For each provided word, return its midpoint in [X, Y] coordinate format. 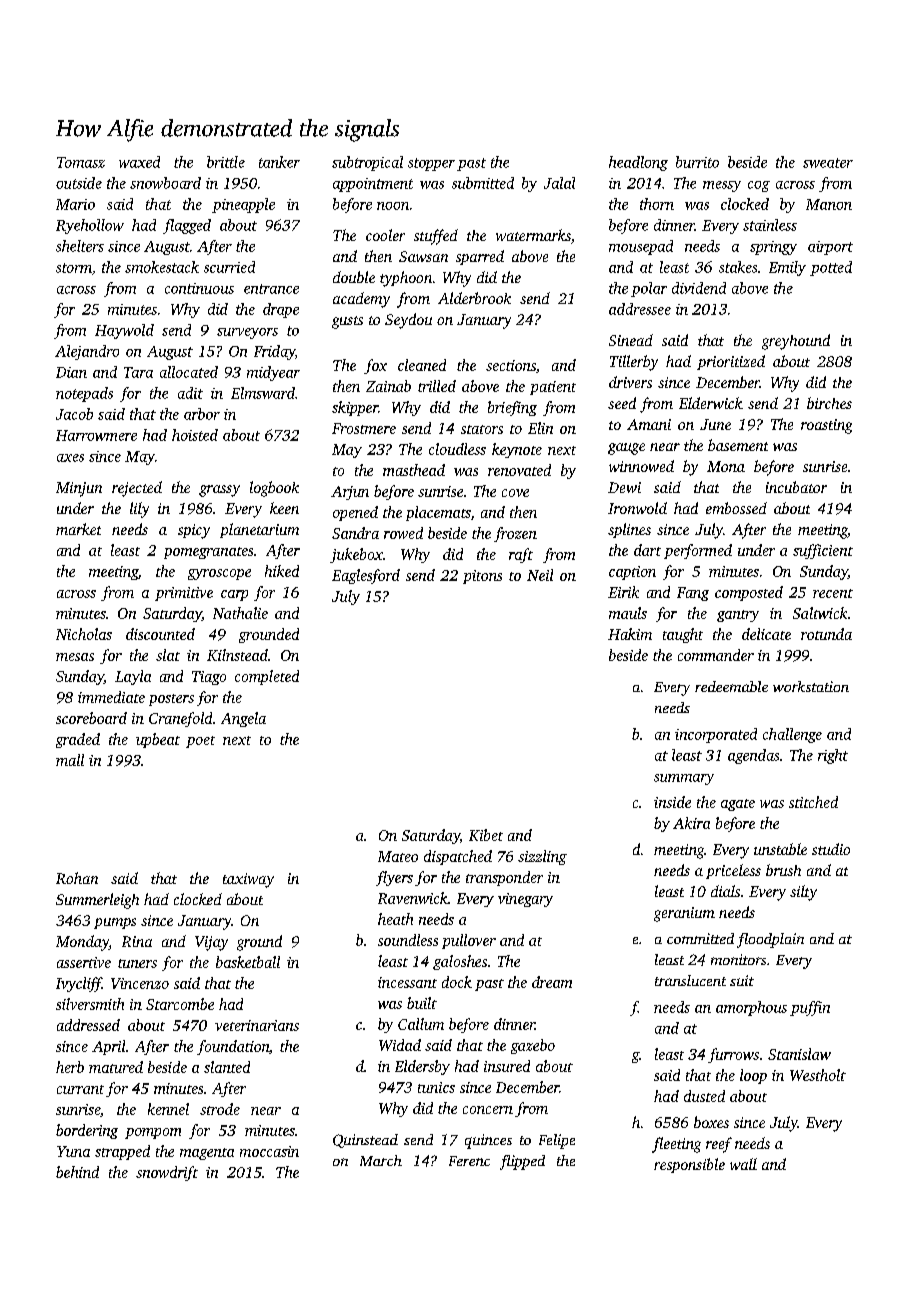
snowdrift [167, 1173]
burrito [697, 162]
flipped [522, 1162]
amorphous [751, 1008]
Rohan [77, 878]
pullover [469, 941]
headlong [638, 163]
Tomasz [81, 162]
